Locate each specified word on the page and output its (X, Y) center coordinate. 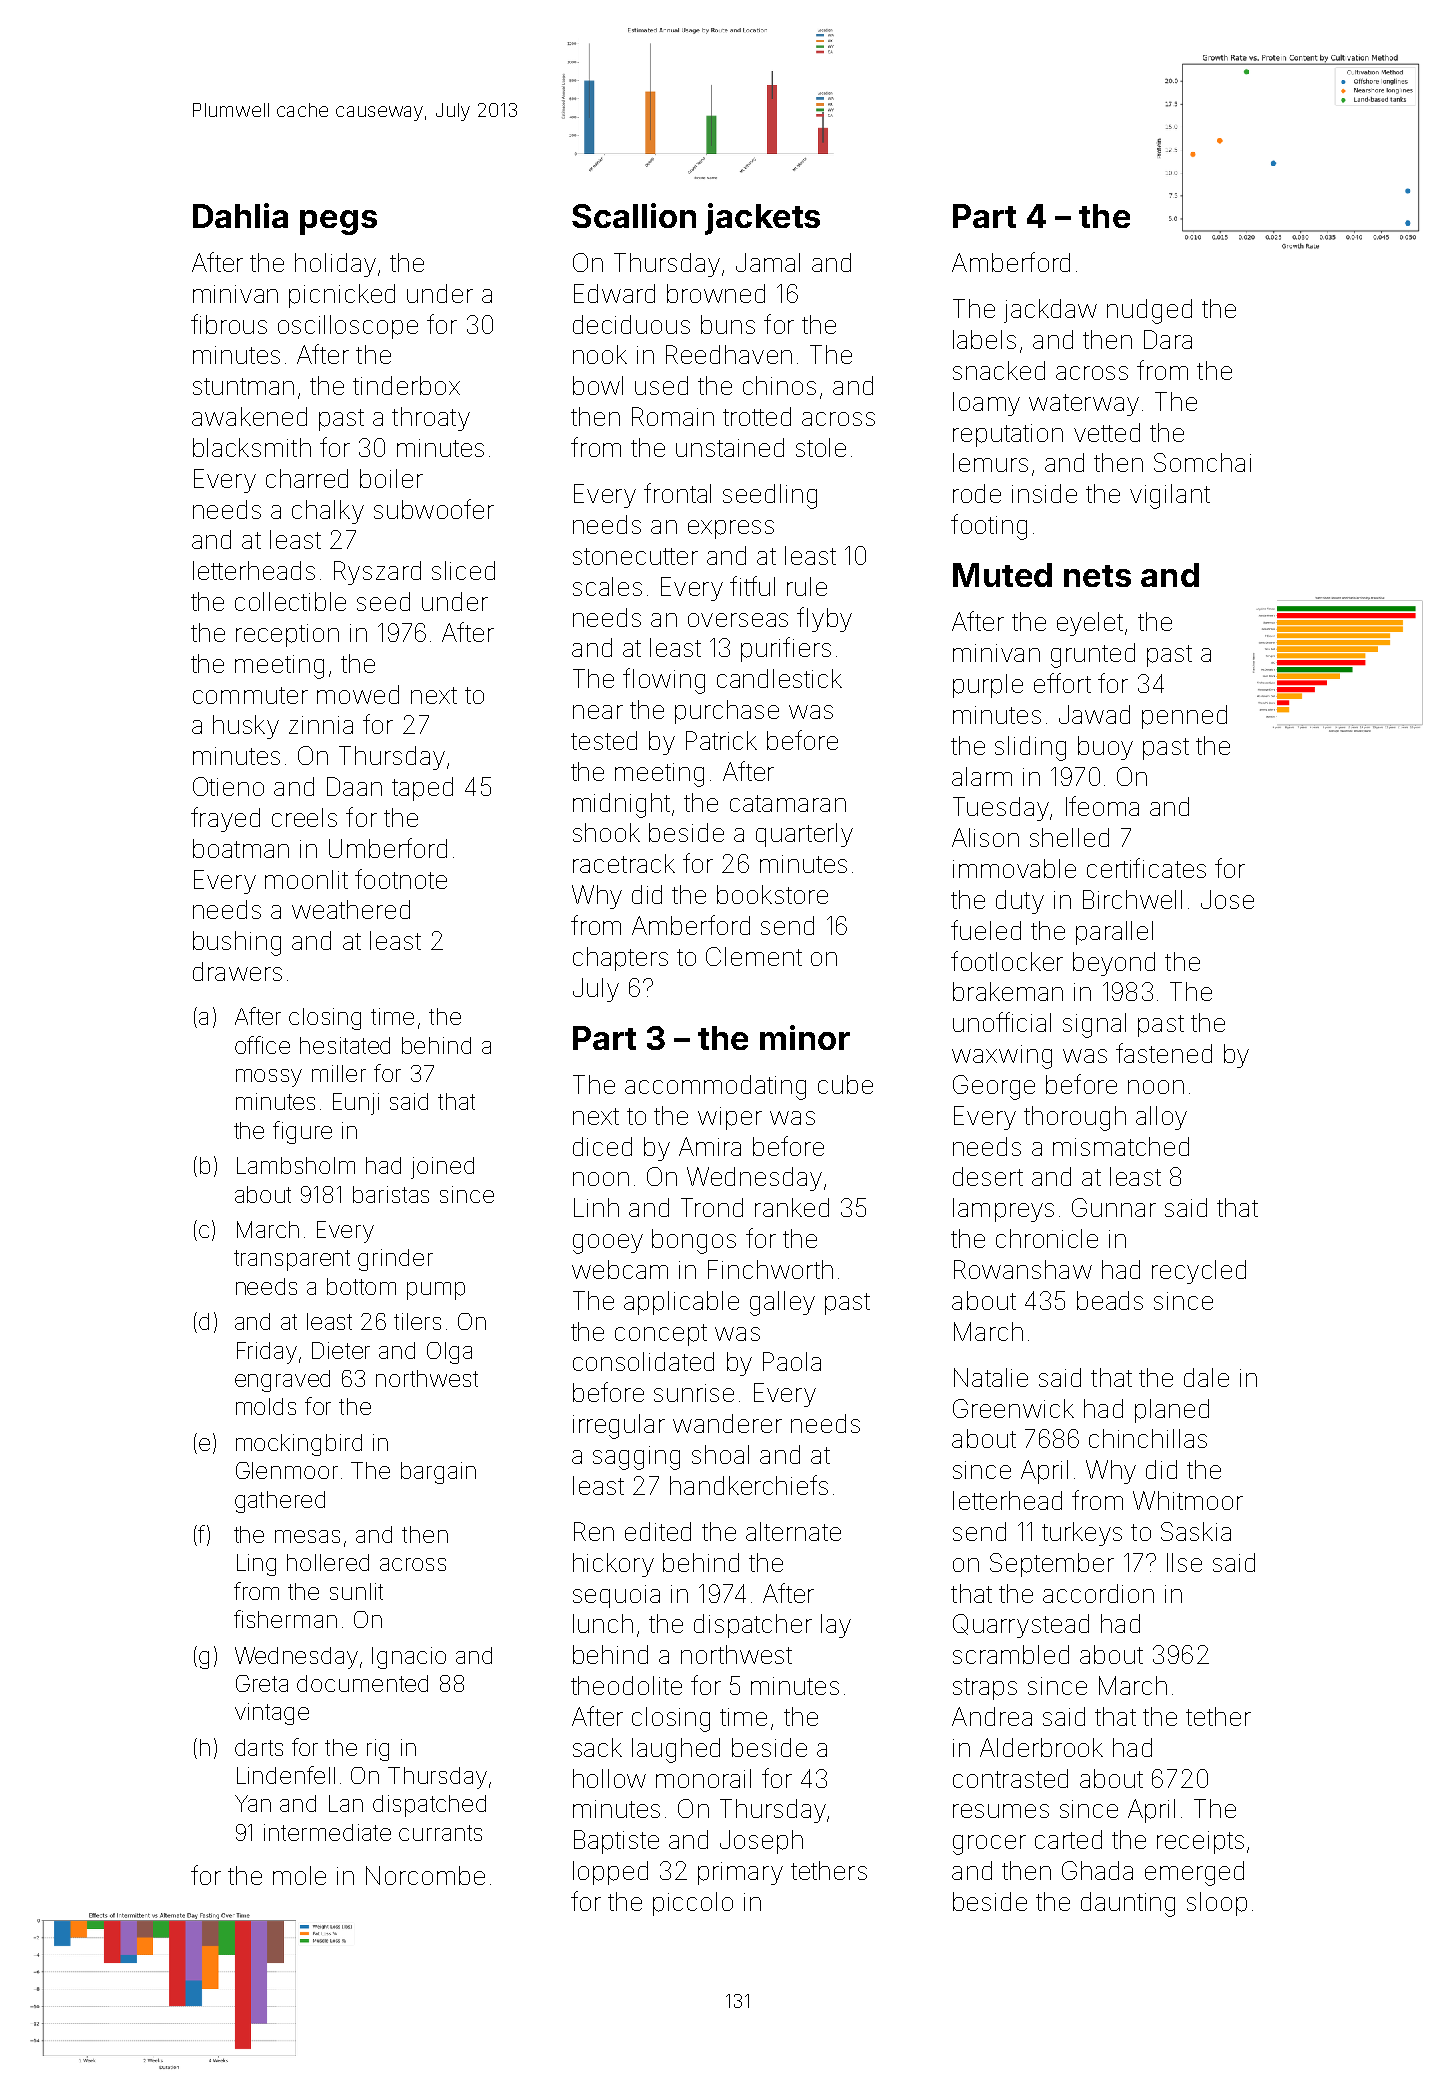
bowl (598, 385)
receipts (1200, 1842)
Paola (792, 1361)
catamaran (788, 803)
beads (1110, 1300)
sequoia (616, 1596)
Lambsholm (296, 1165)
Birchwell (1132, 899)
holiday (335, 265)
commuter (250, 695)
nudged (1149, 311)
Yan (253, 1803)
